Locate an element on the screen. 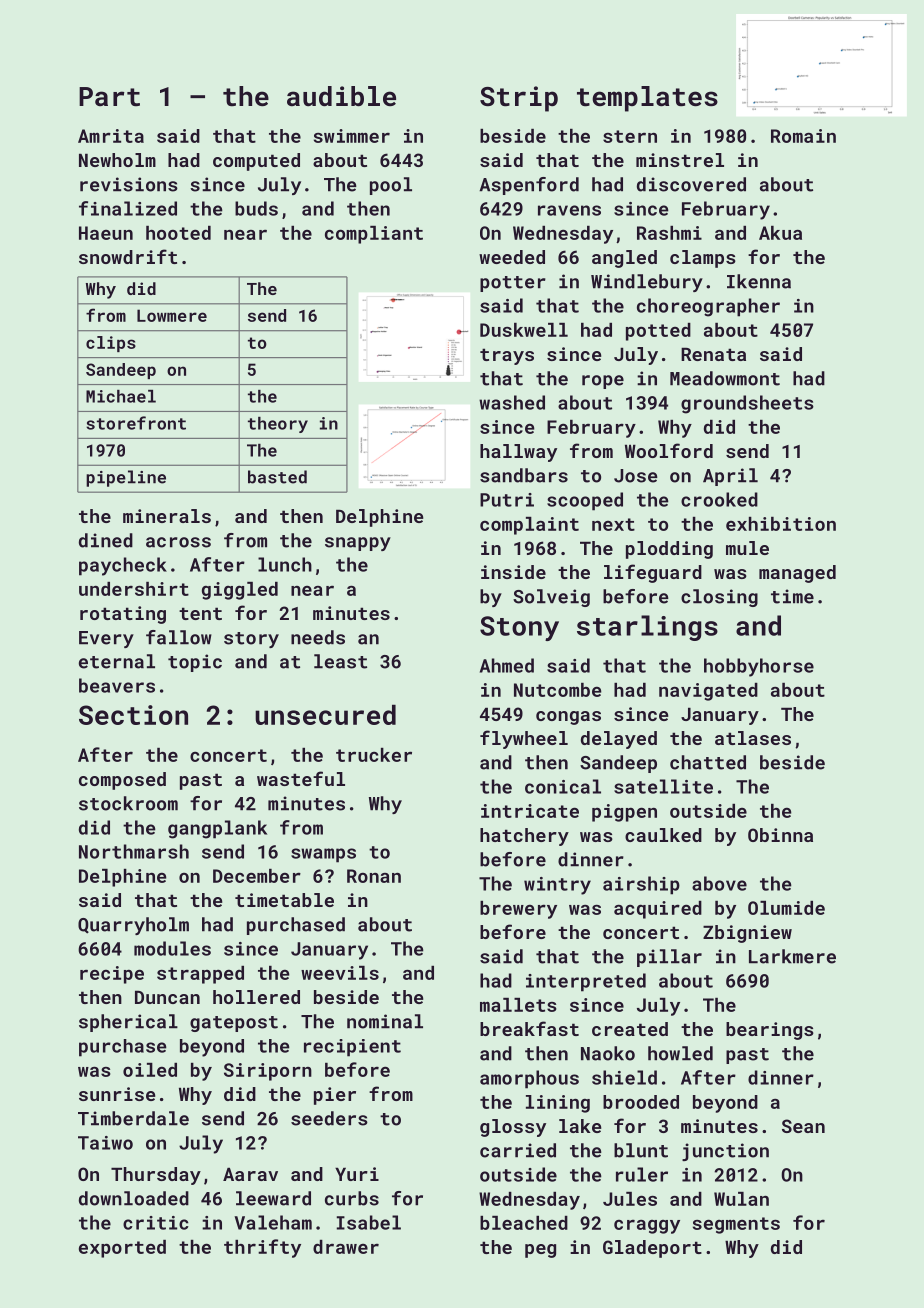 The width and height of the screenshot is (924, 1308). hooted is located at coordinates (178, 233).
